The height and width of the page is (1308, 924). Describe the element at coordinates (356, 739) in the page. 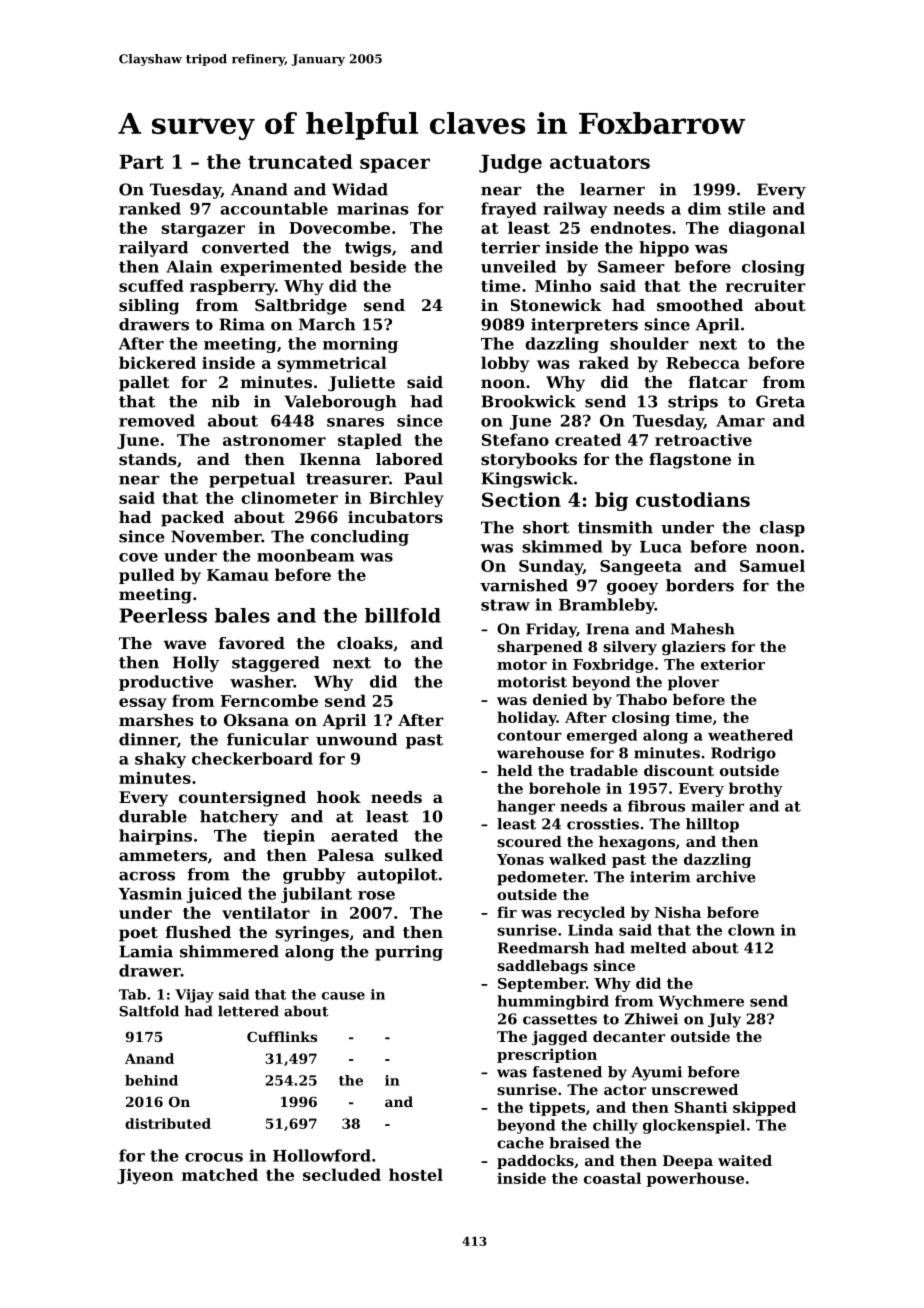

I see `unwound` at that location.
